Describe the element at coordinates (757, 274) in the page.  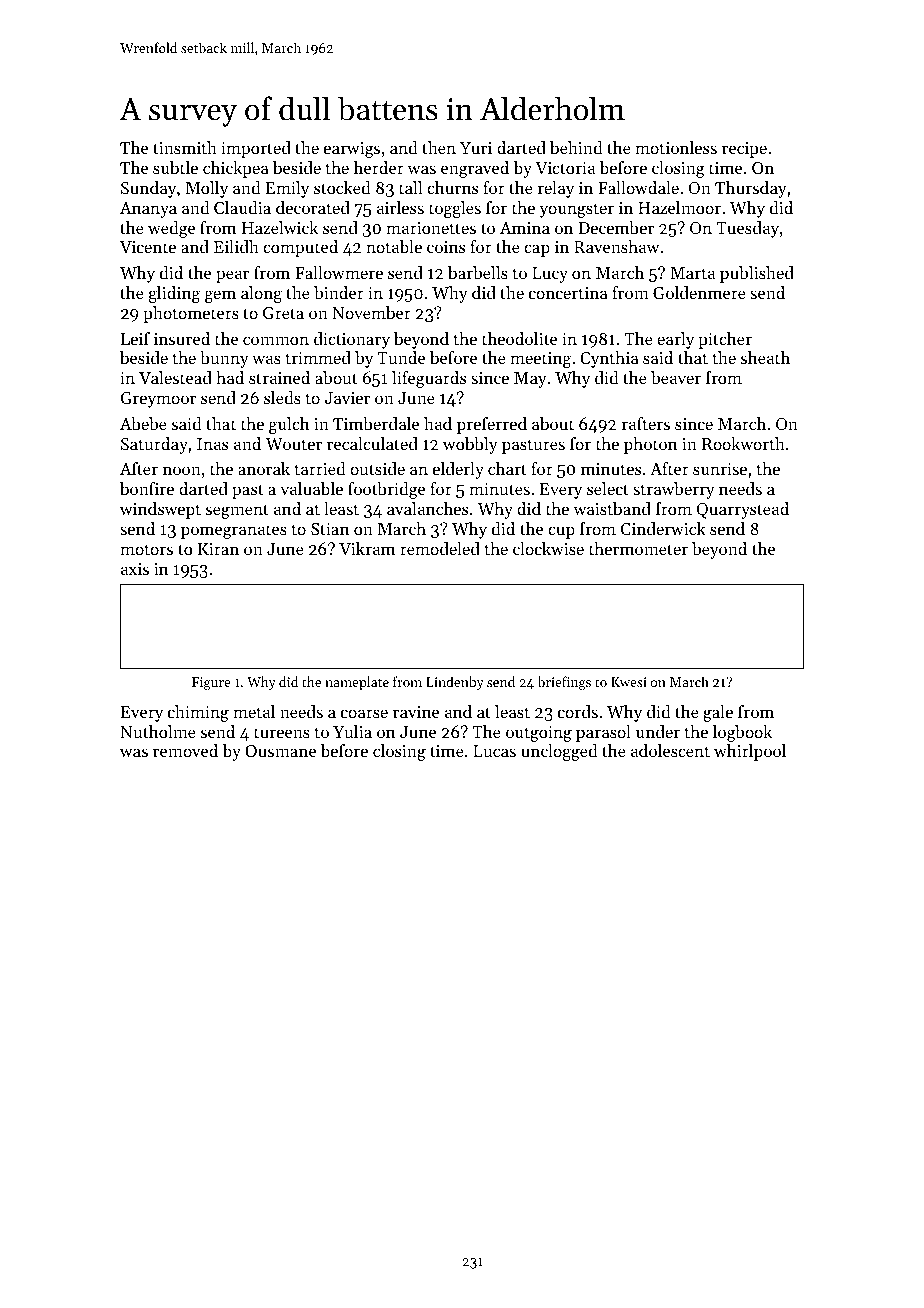
I see `published` at that location.
